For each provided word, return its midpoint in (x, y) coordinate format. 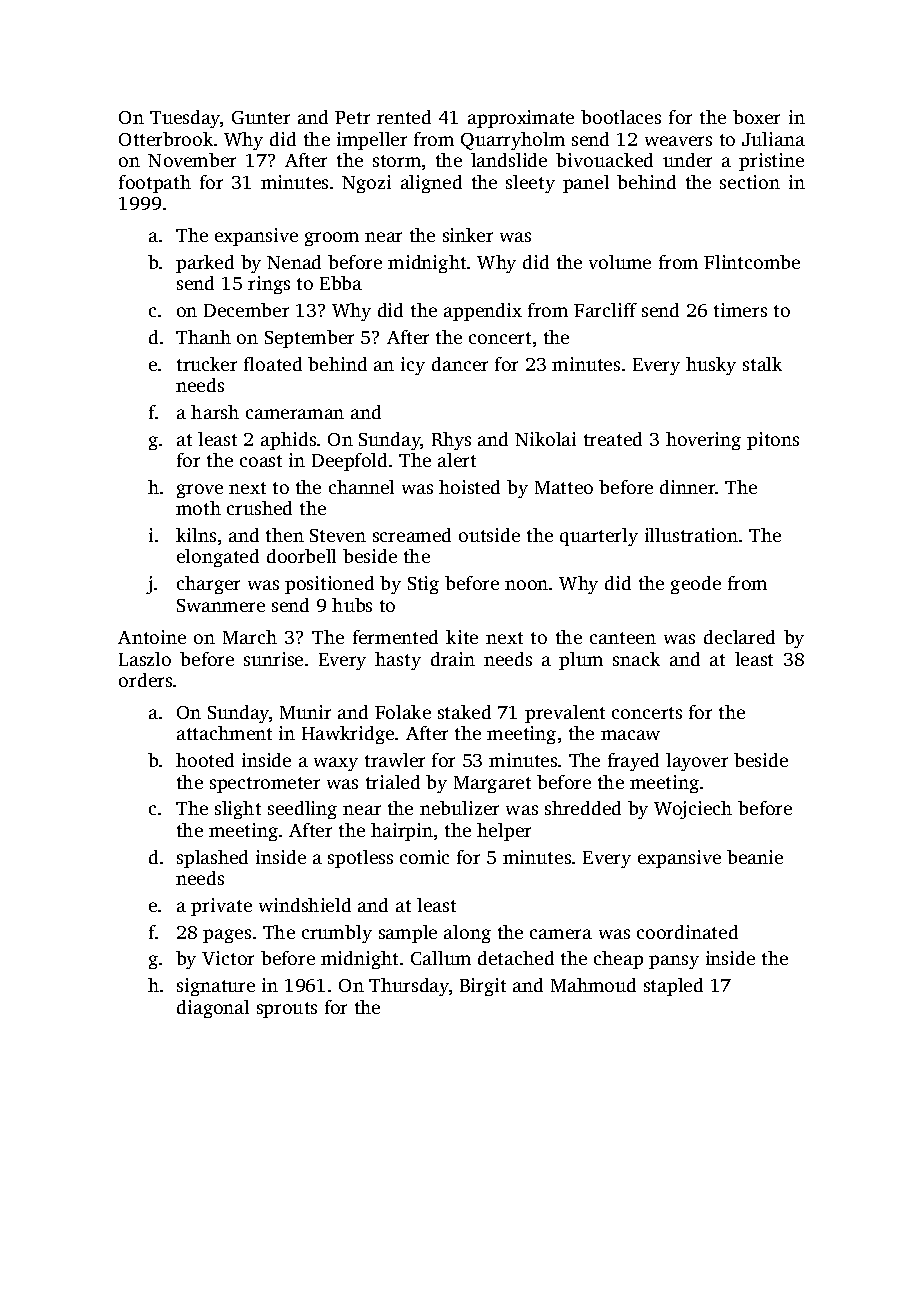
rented (404, 117)
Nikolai (545, 439)
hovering (703, 441)
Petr (352, 117)
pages (227, 936)
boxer (756, 117)
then (285, 535)
